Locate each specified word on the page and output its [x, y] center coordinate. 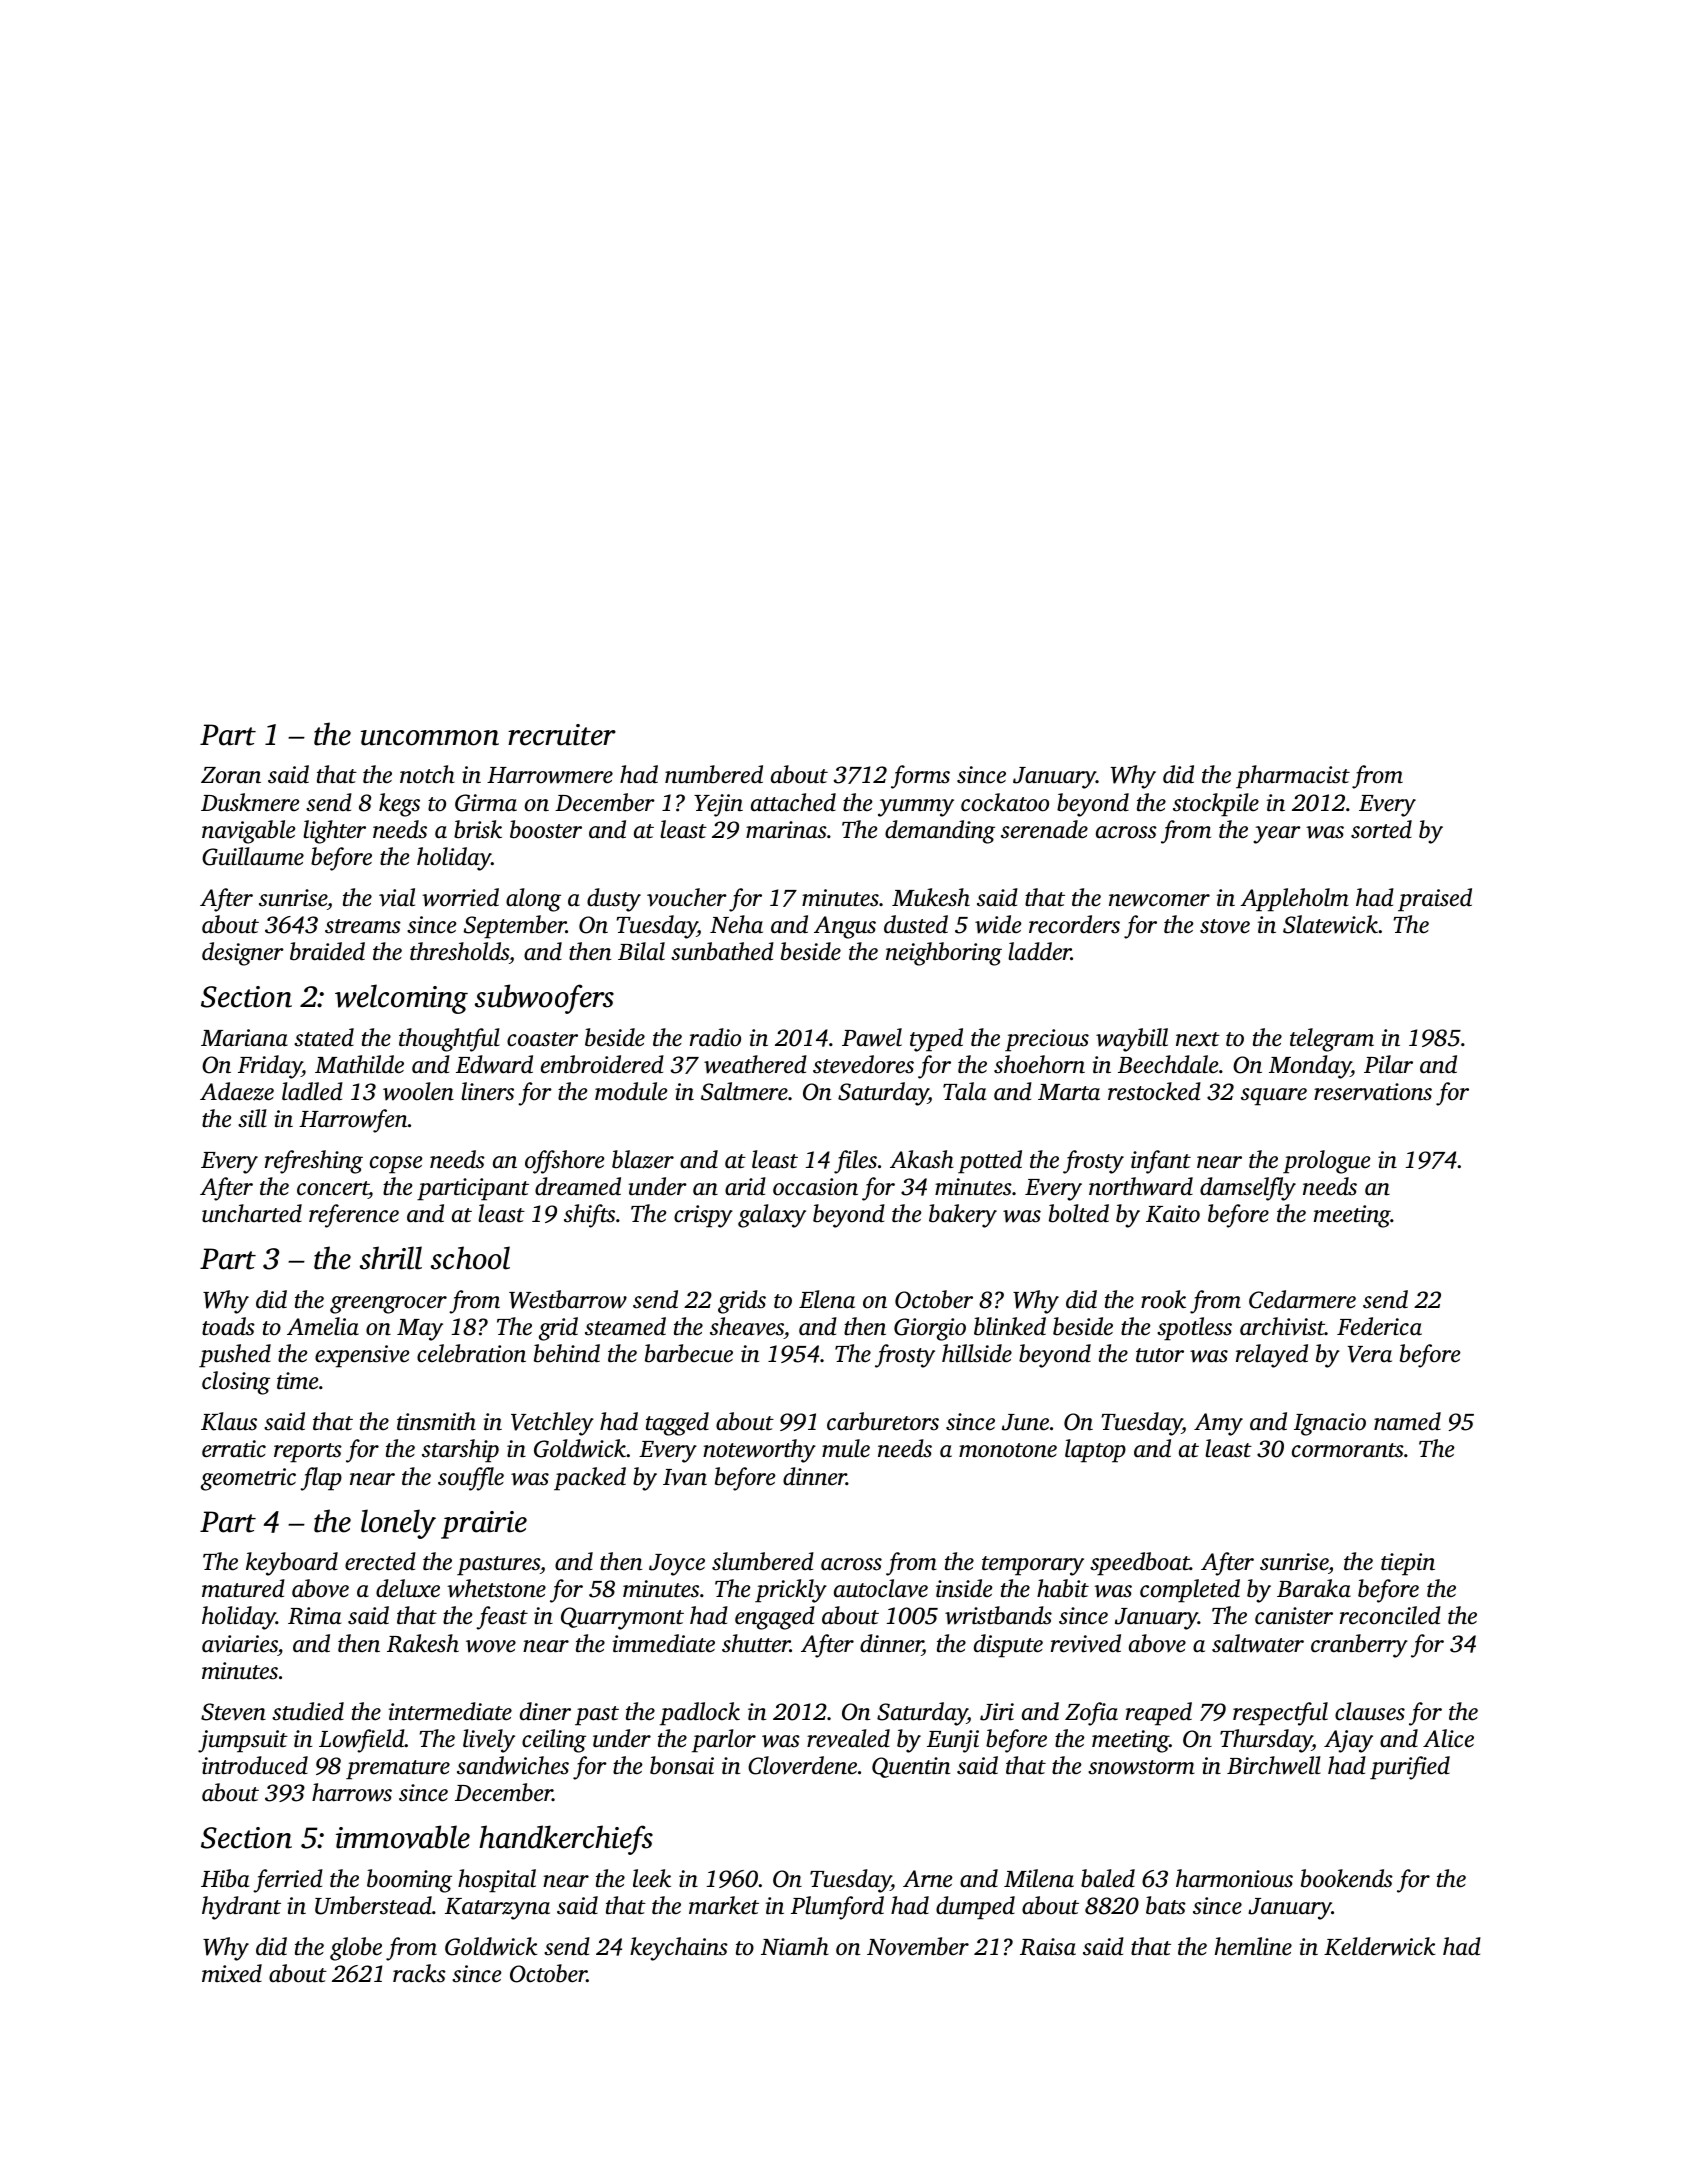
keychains [679, 1949]
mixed [232, 1973]
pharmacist [1293, 777]
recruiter [562, 735]
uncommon [430, 738]
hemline [1253, 1946]
